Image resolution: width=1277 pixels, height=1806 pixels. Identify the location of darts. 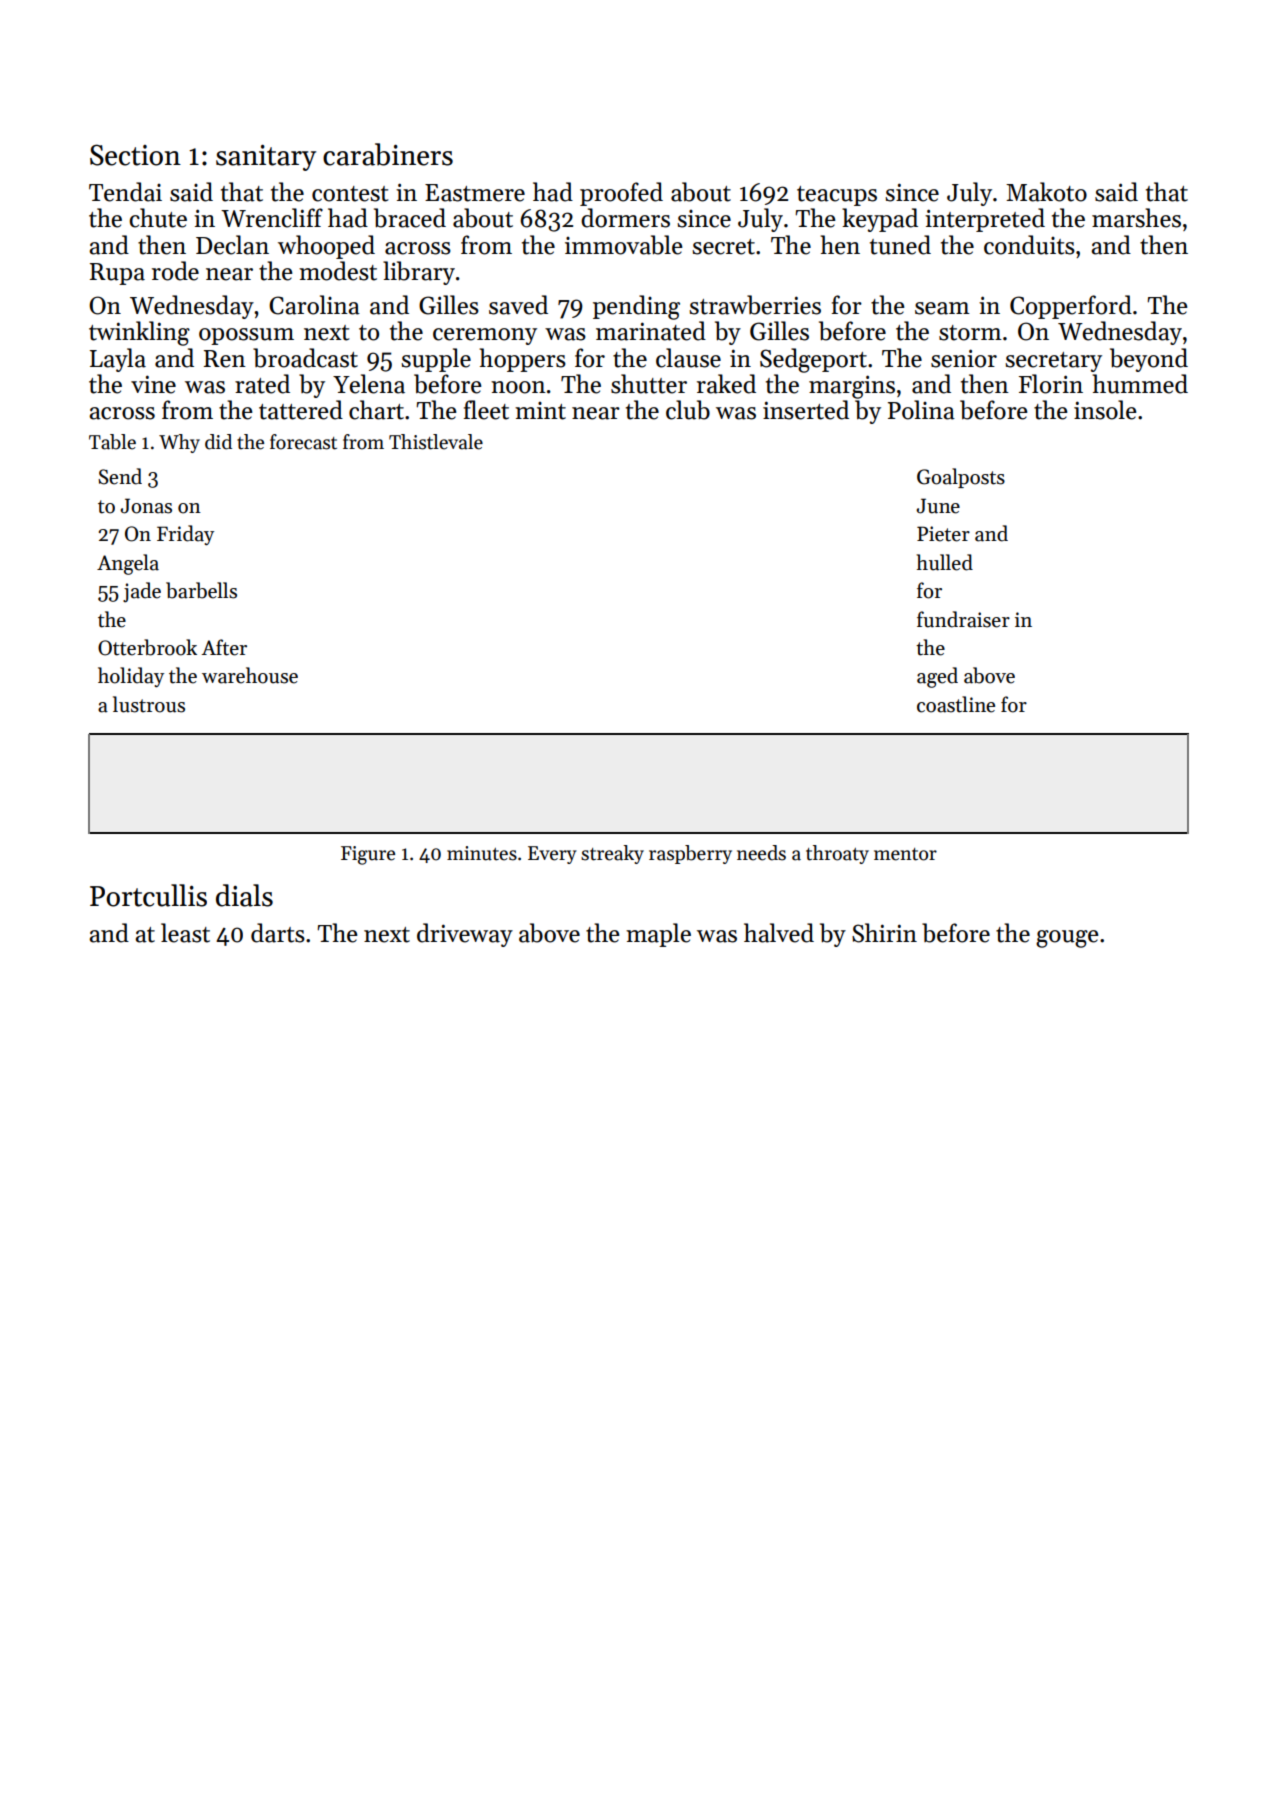
(278, 933).
